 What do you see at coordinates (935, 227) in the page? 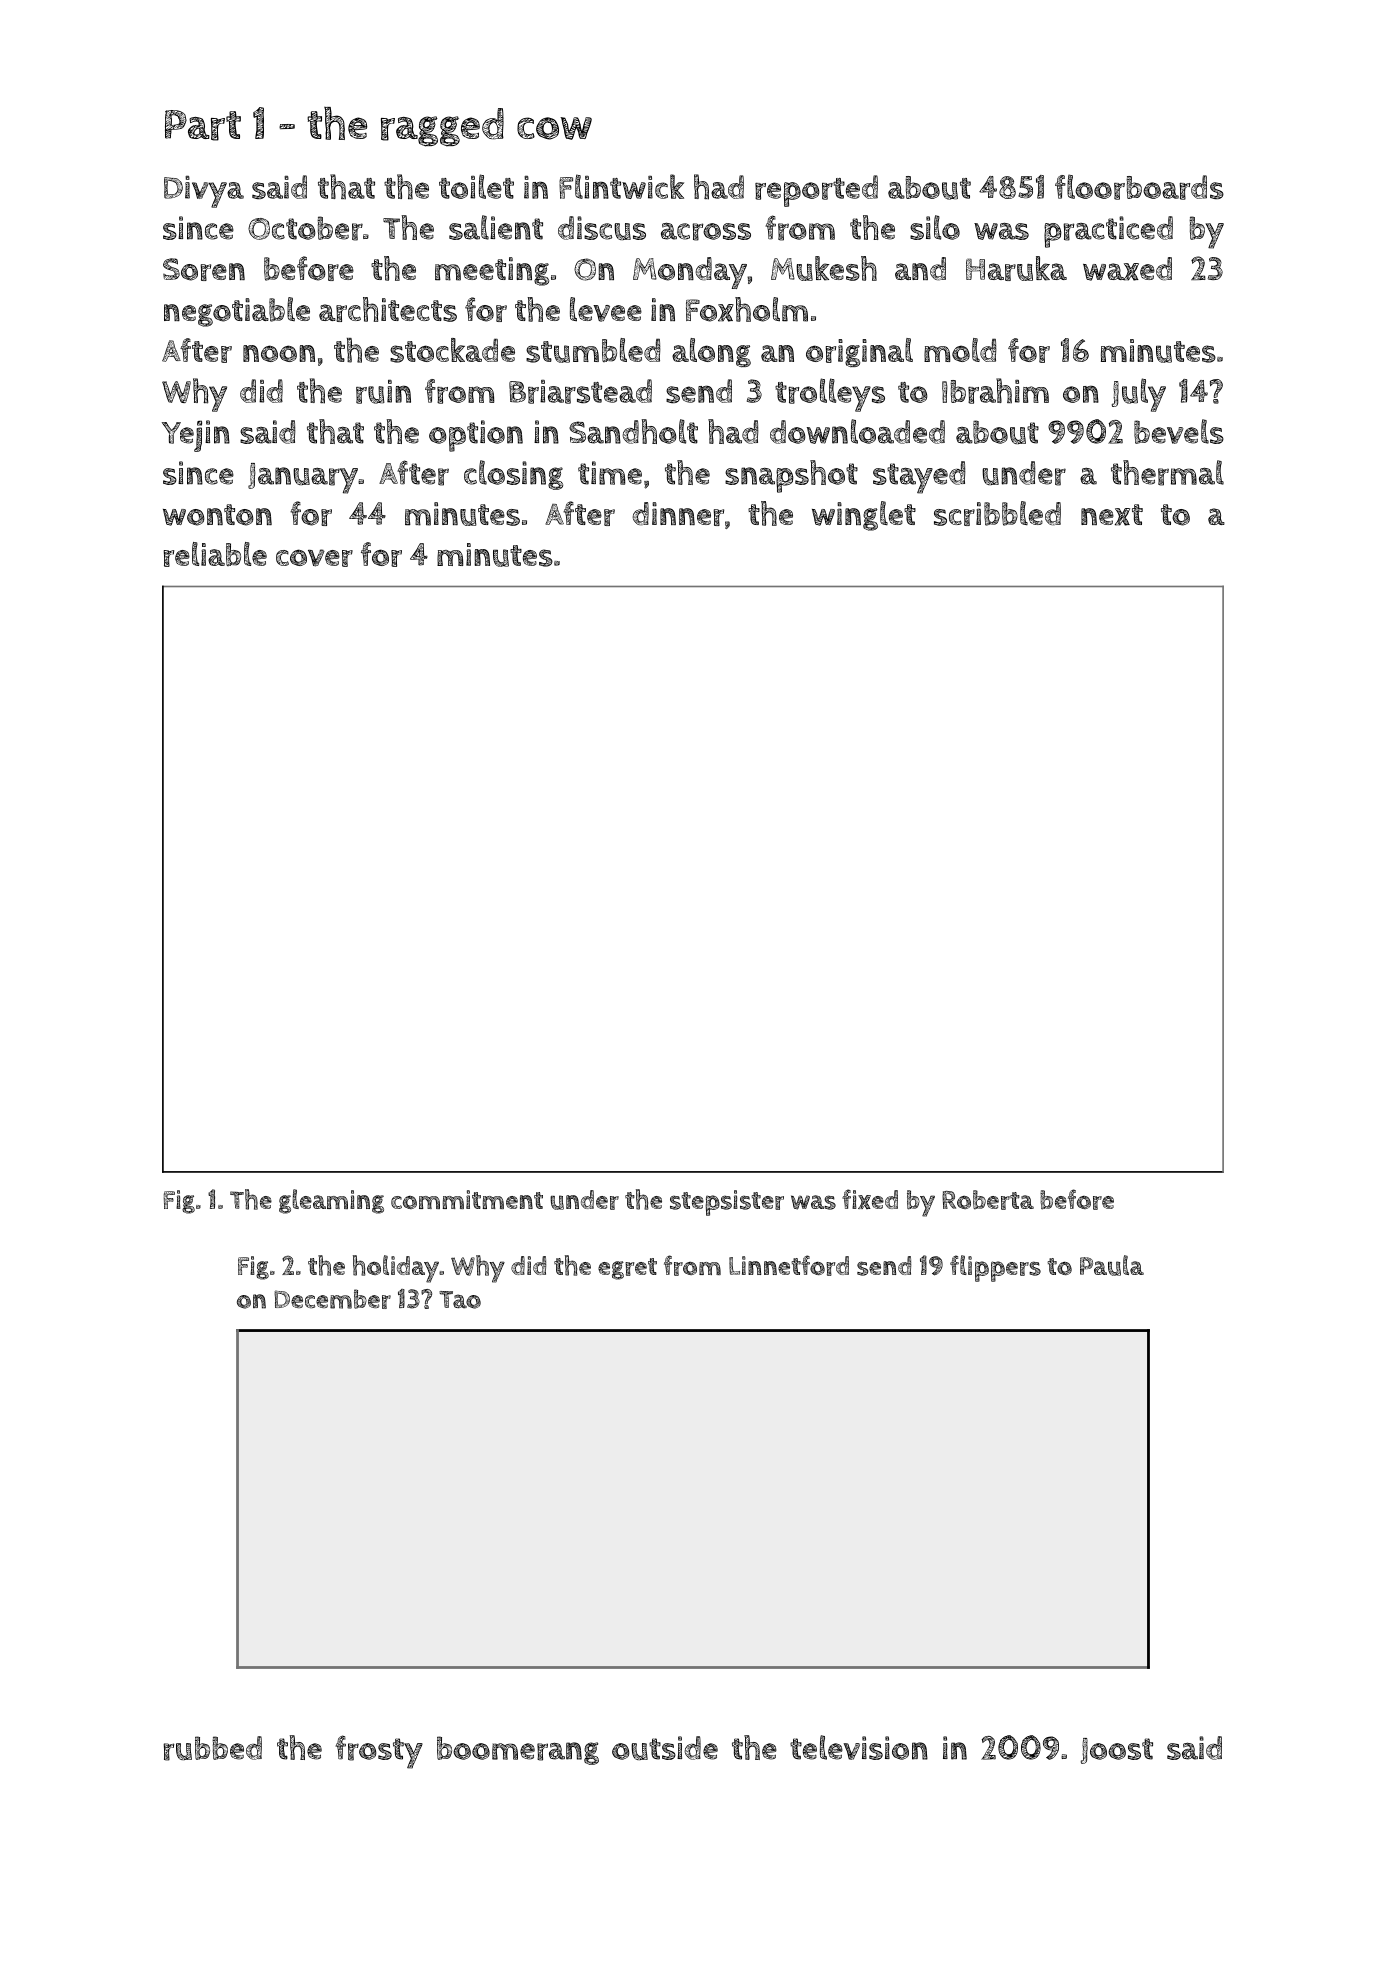
I see `silo` at bounding box center [935, 227].
